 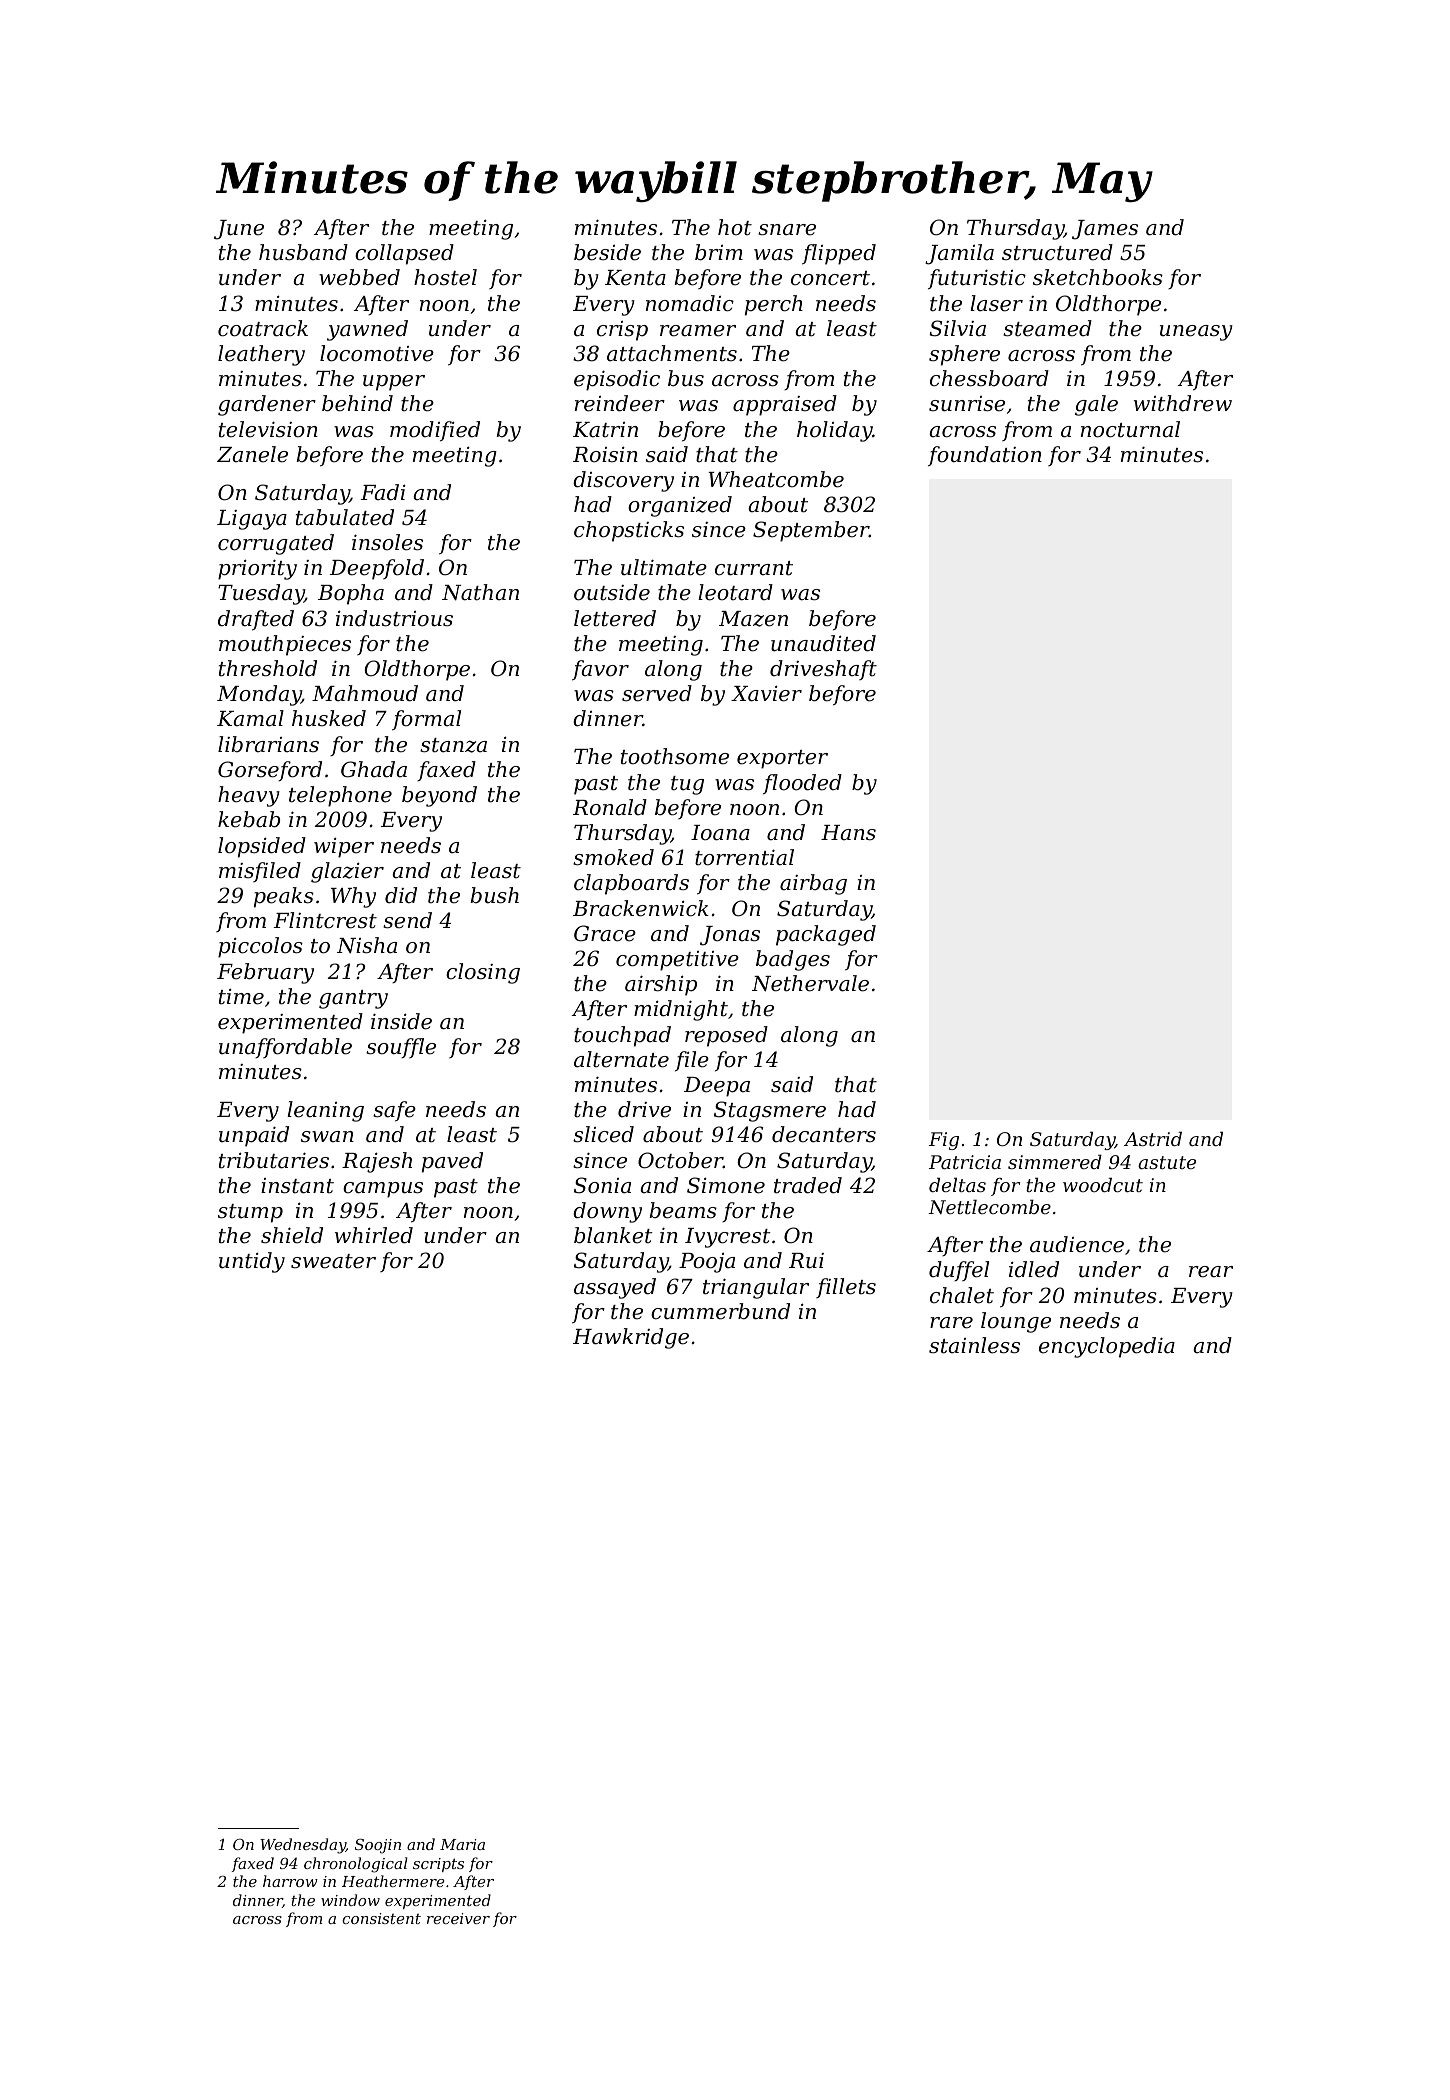 What do you see at coordinates (353, 999) in the screenshot?
I see `gantry` at bounding box center [353, 999].
